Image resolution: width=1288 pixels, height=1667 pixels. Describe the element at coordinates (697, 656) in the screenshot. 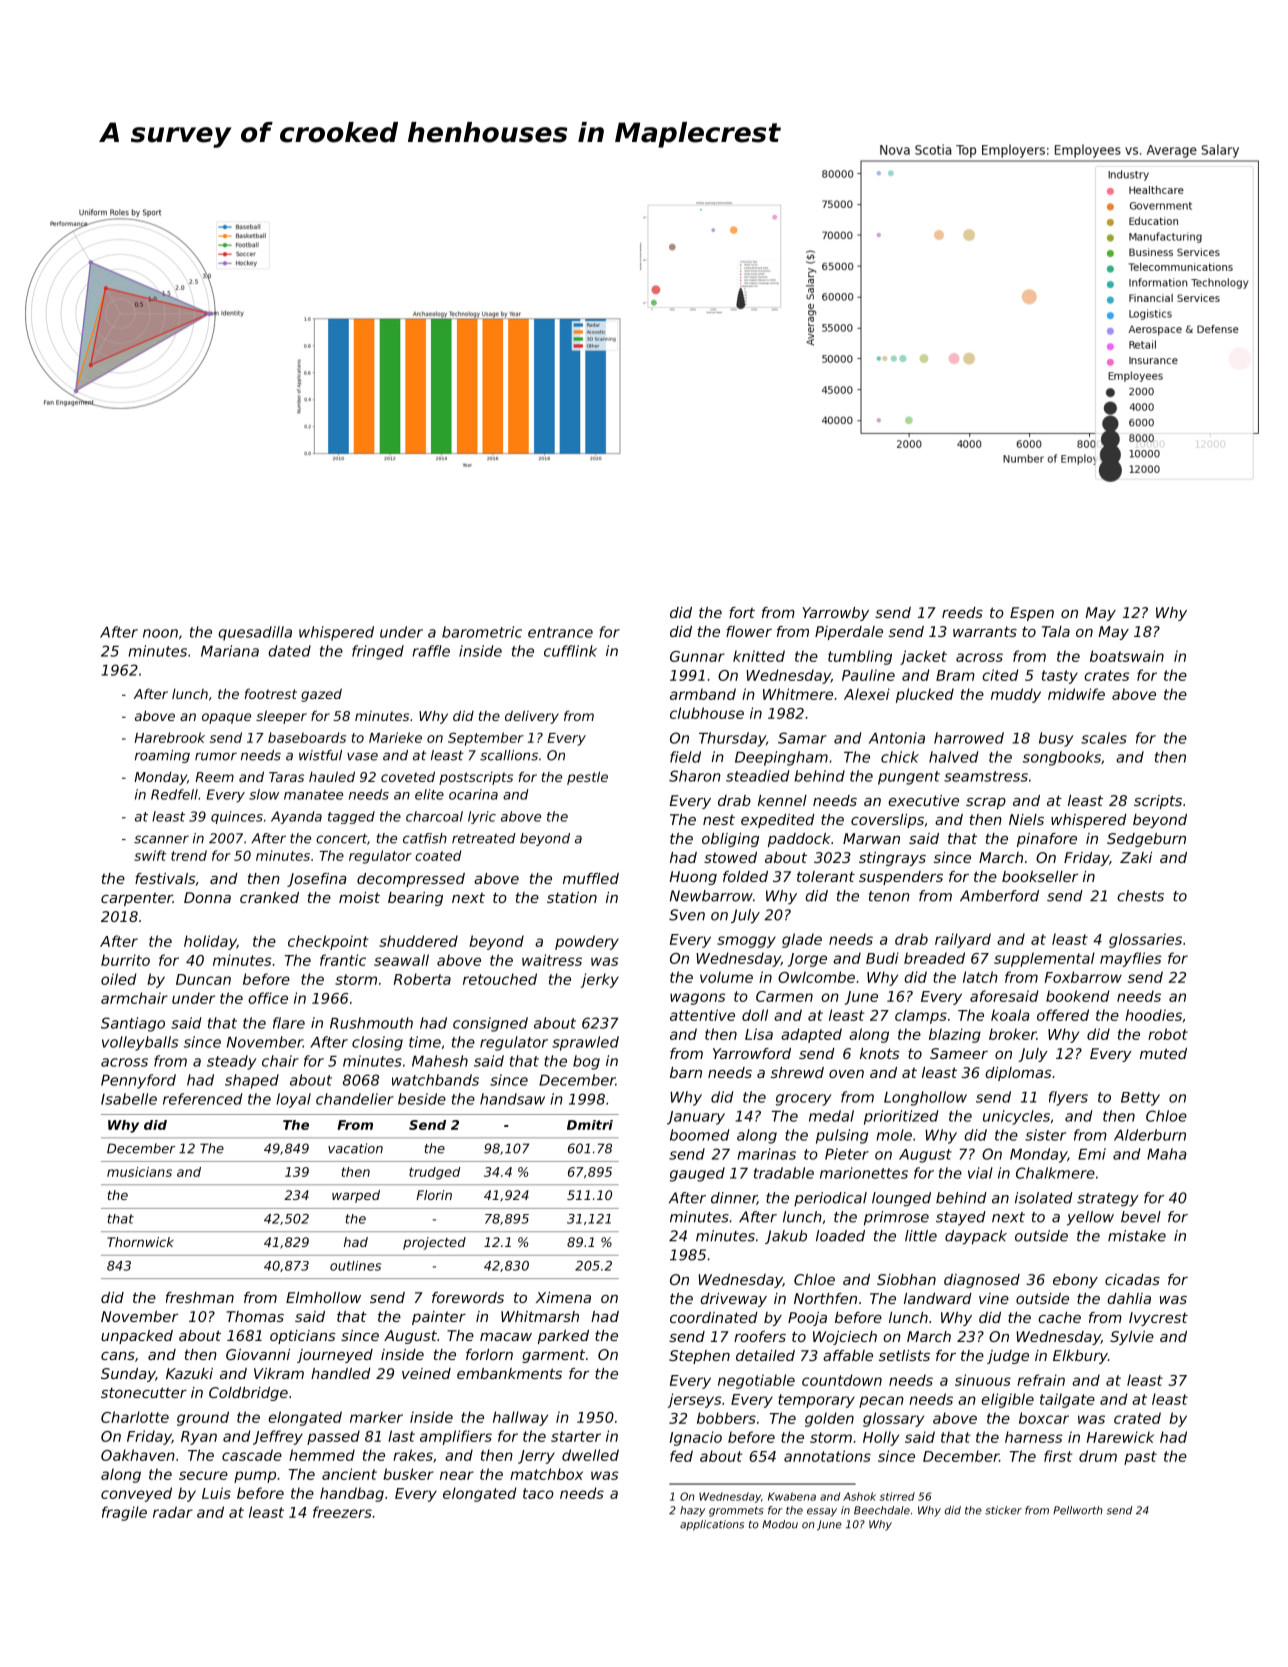

I see `Gunnar` at that location.
